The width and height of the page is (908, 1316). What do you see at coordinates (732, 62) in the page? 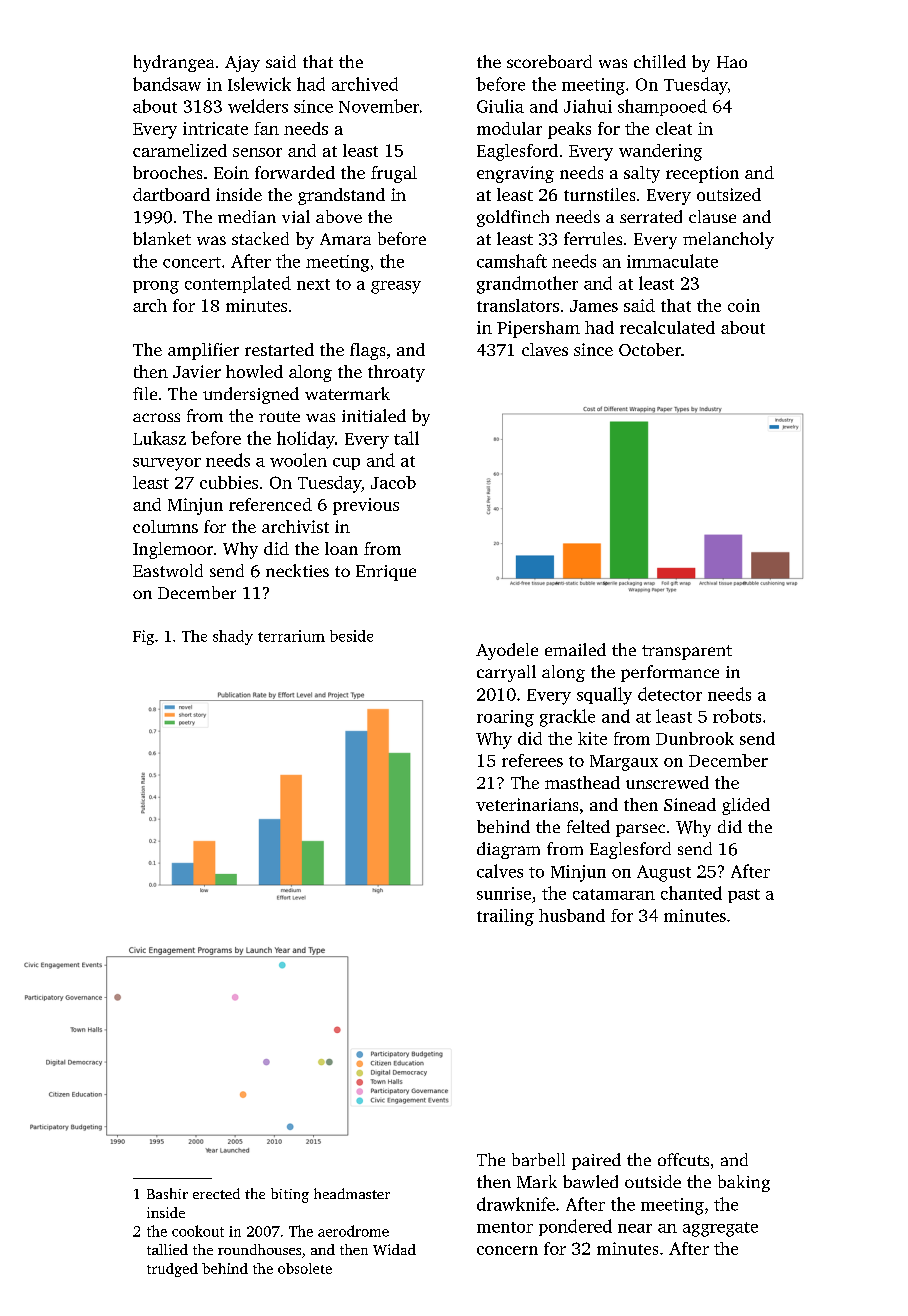
I see `Hao` at bounding box center [732, 62].
